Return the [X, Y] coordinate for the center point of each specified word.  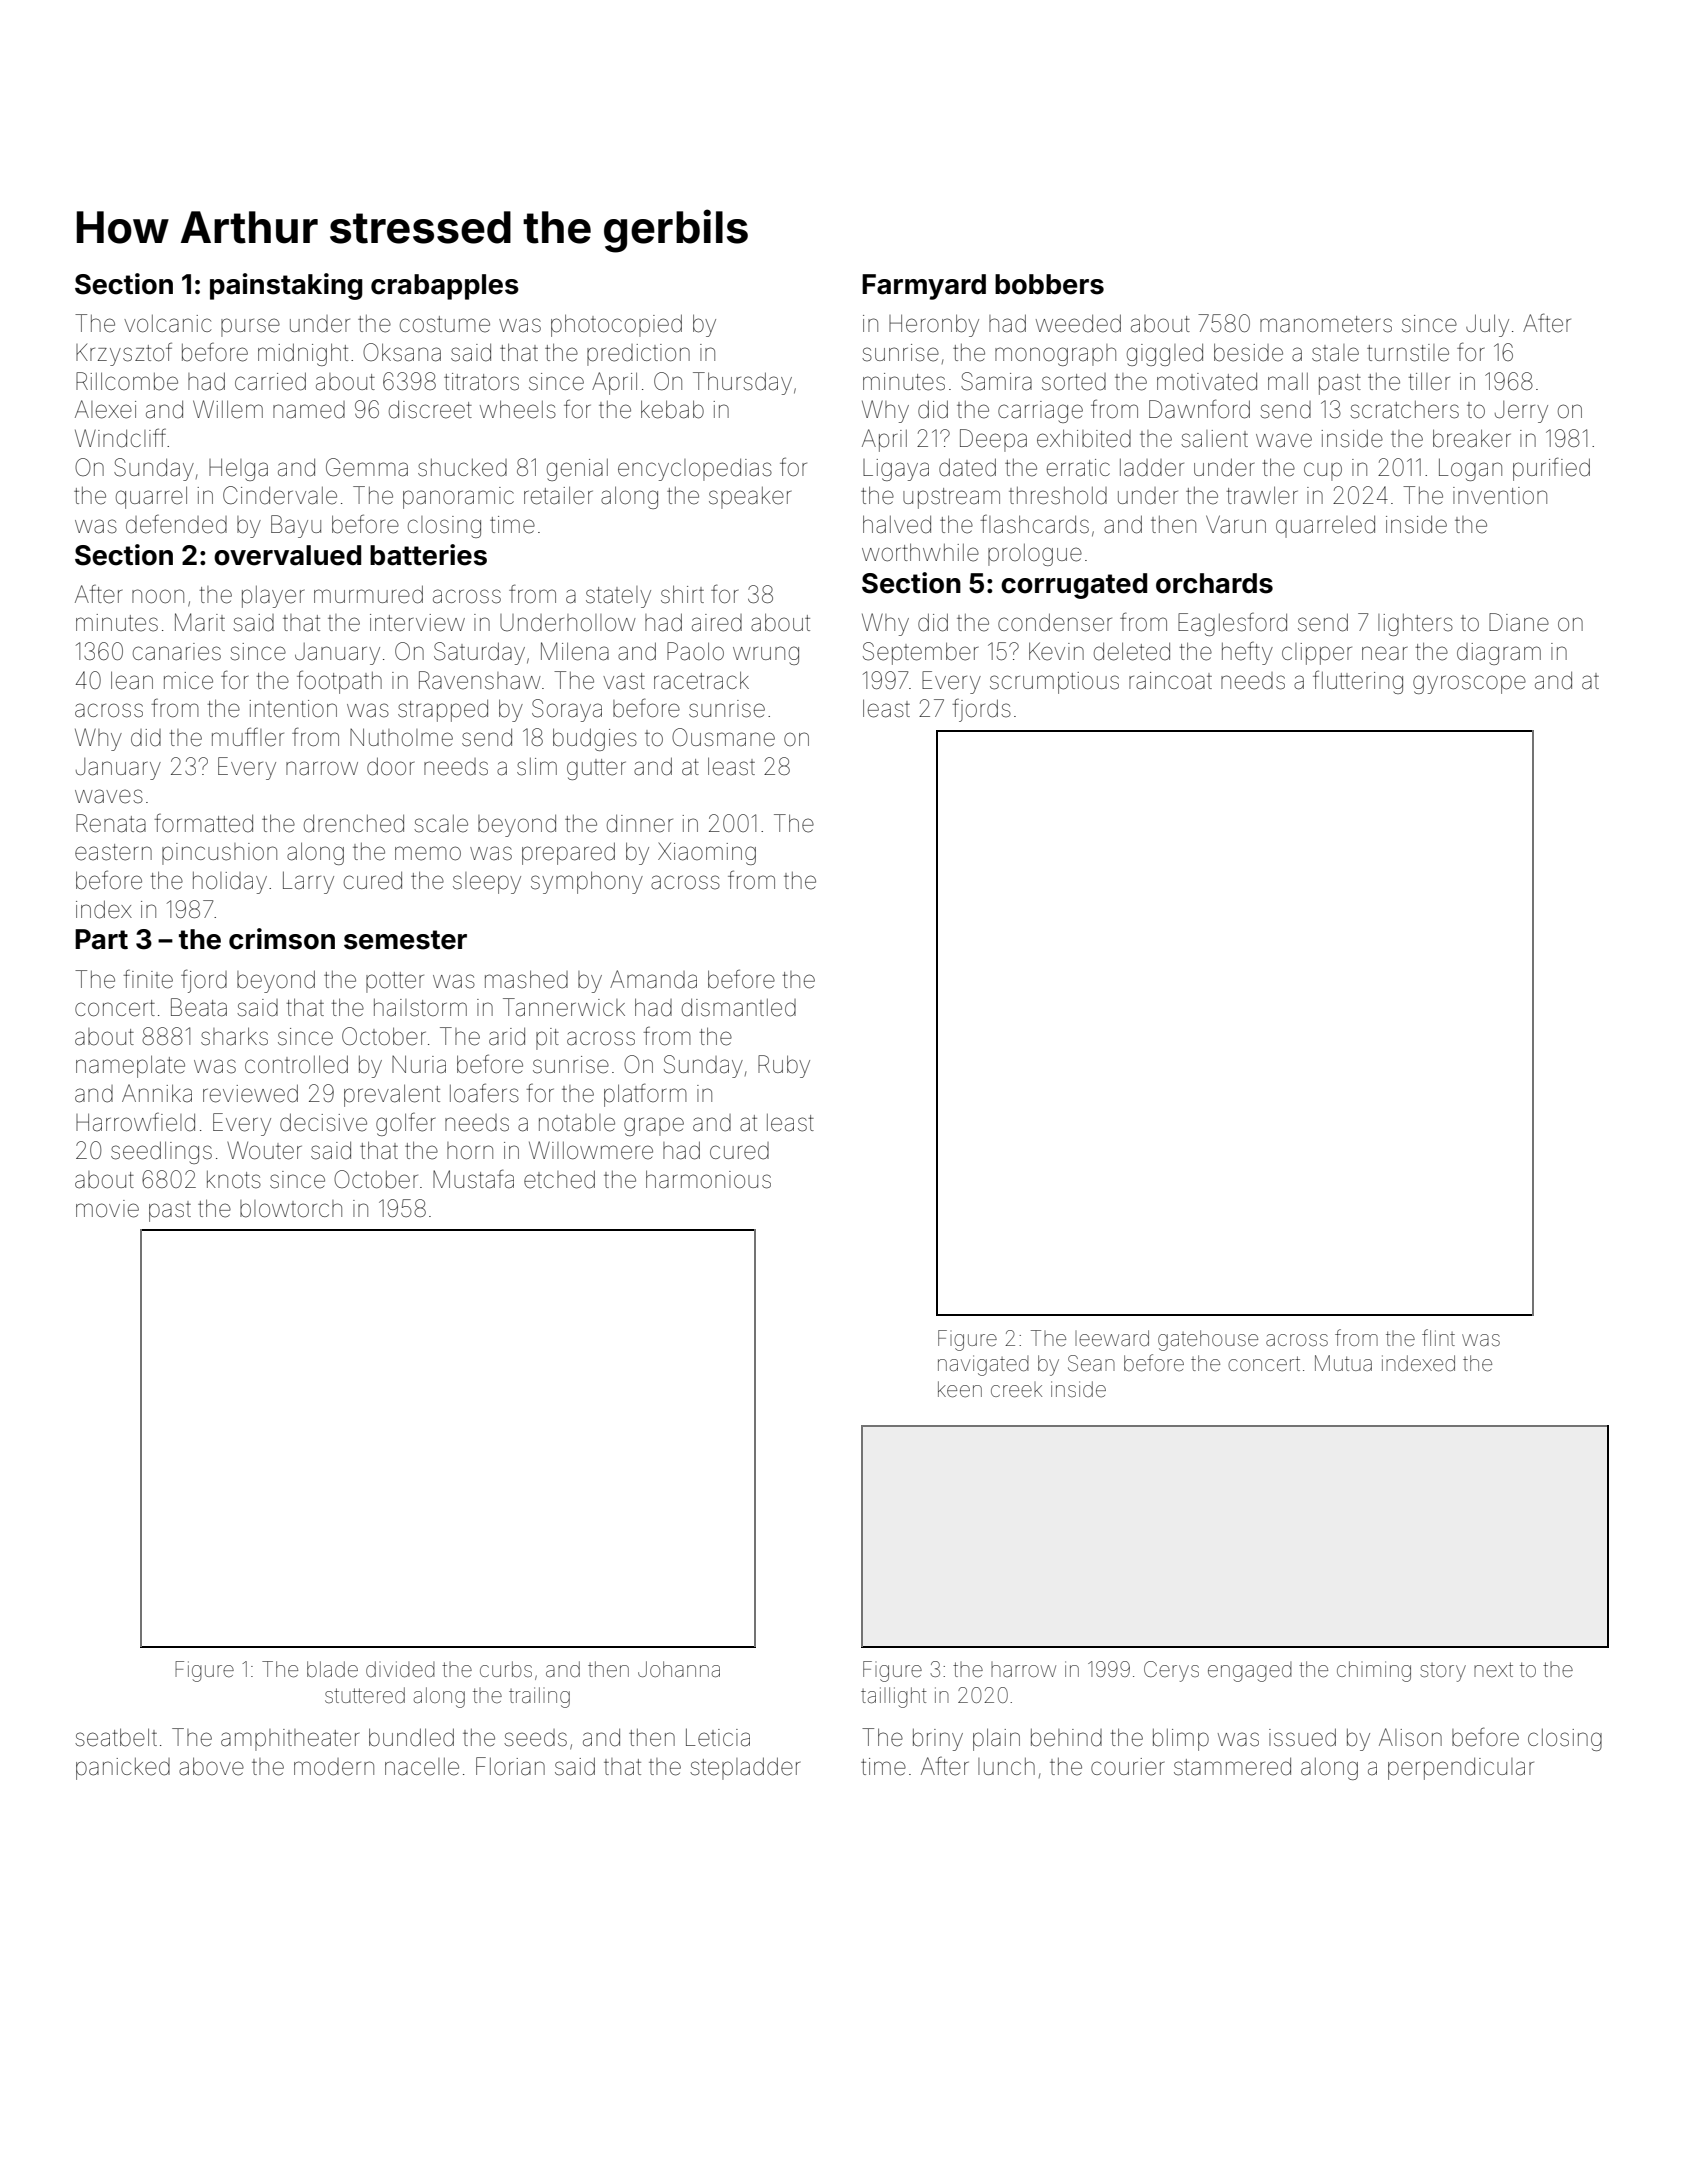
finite [148, 979]
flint [1438, 1337]
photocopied [616, 325]
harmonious [708, 1179]
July [1487, 325]
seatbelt [116, 1737]
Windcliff [120, 438]
